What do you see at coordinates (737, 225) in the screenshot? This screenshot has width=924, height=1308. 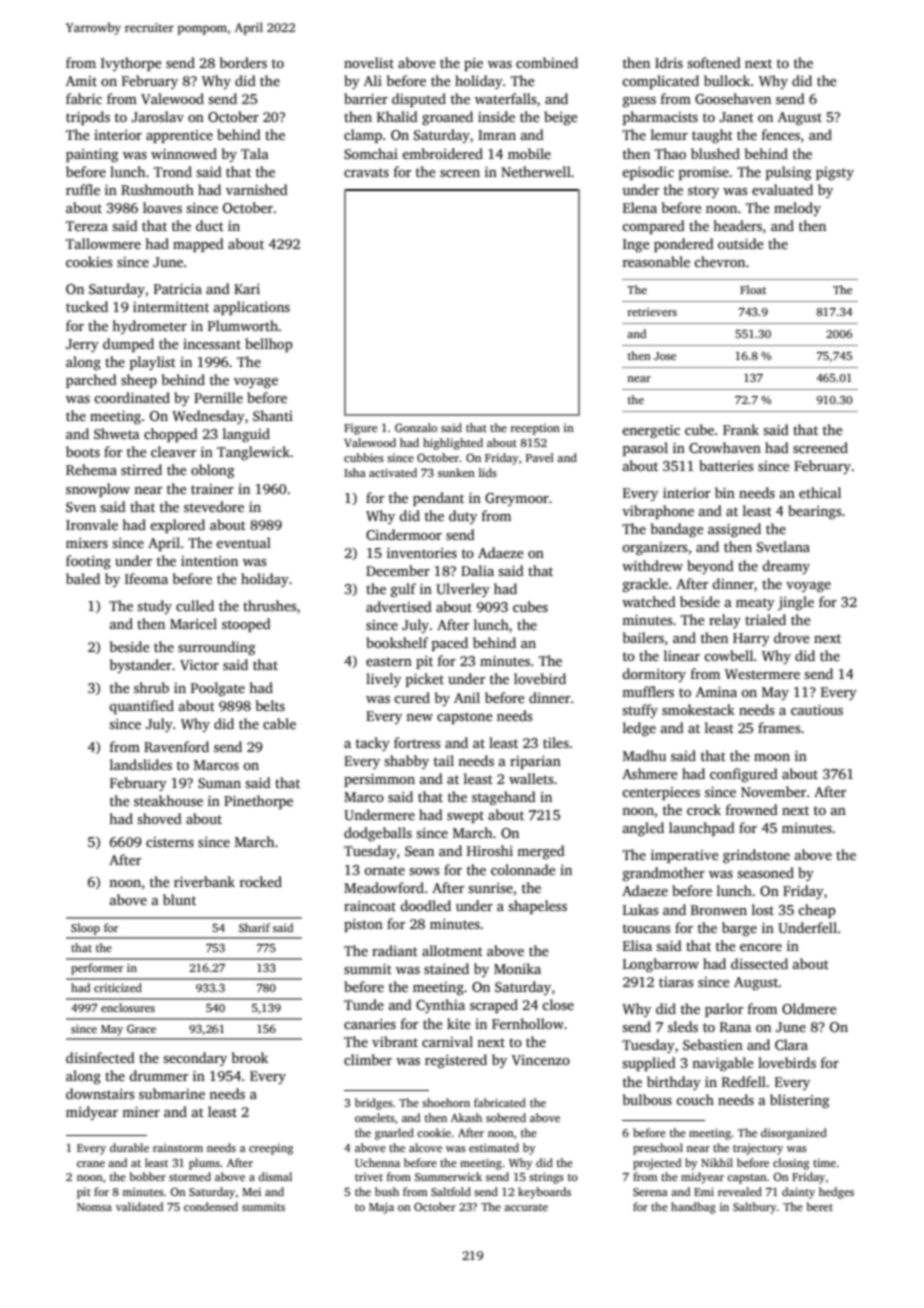 I see `headers` at bounding box center [737, 225].
